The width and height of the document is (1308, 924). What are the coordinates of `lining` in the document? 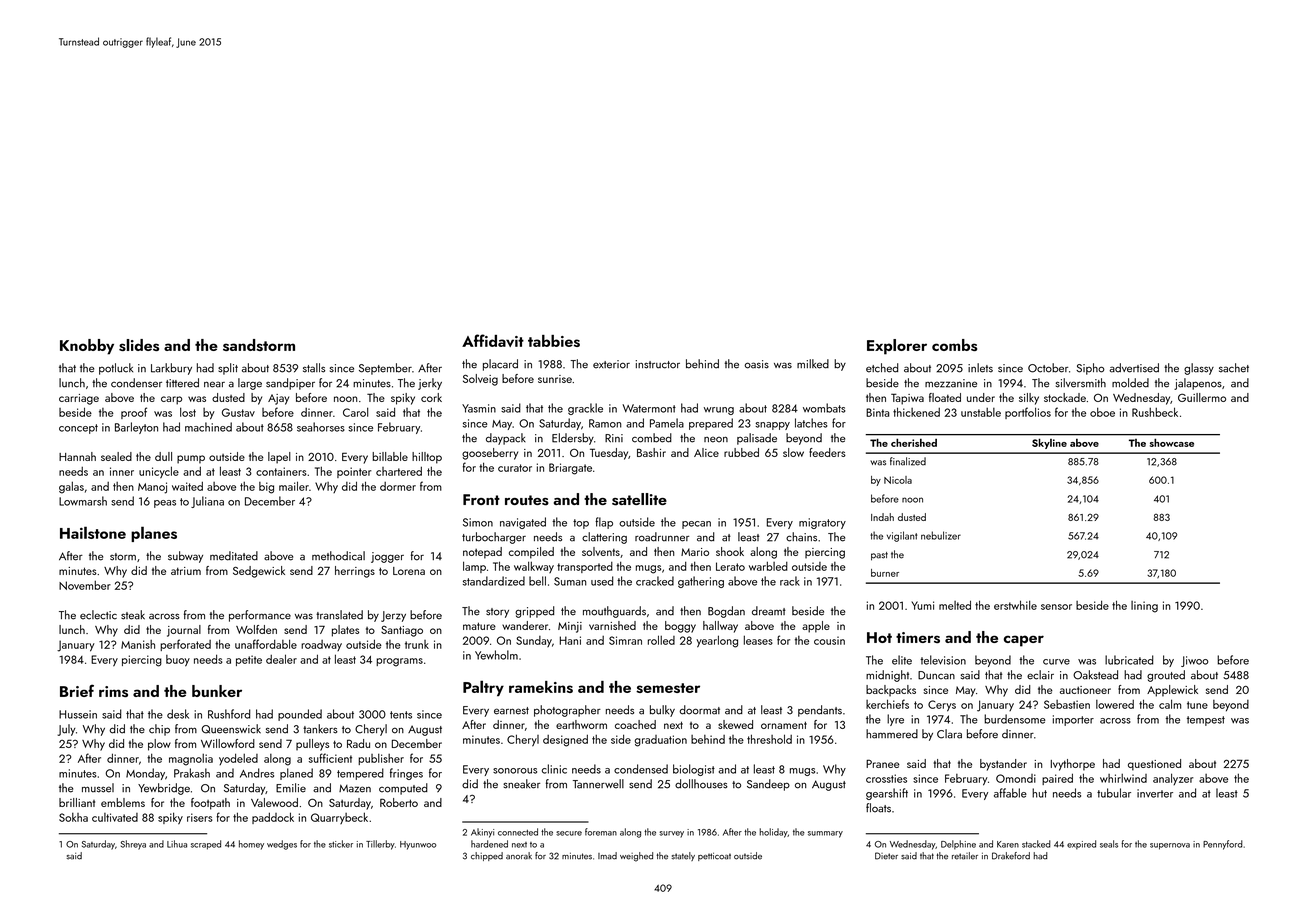 It's located at (1144, 607).
